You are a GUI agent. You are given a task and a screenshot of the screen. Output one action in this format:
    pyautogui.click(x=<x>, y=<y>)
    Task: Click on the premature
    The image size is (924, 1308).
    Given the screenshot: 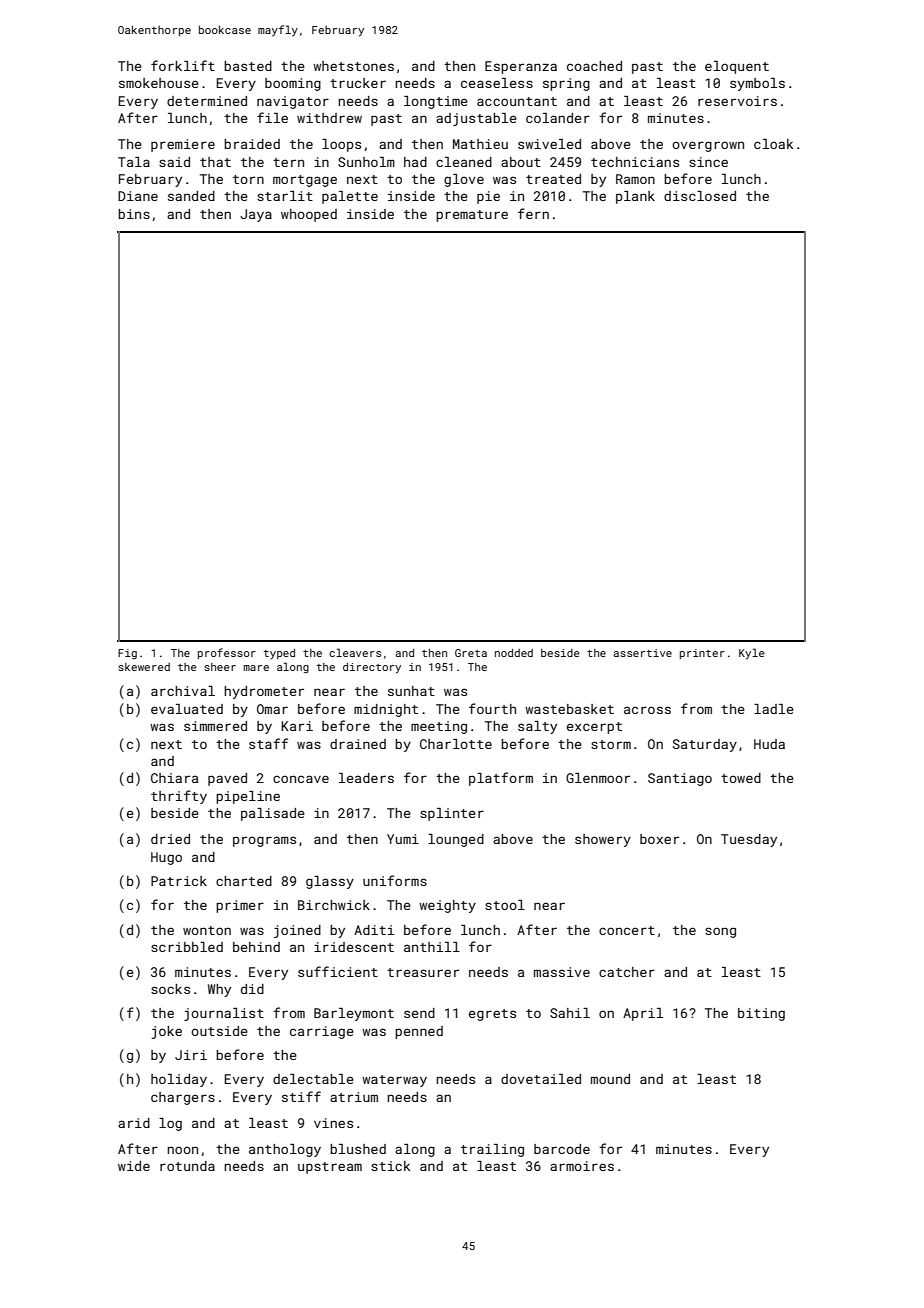 What is the action you would take?
    pyautogui.click(x=472, y=216)
